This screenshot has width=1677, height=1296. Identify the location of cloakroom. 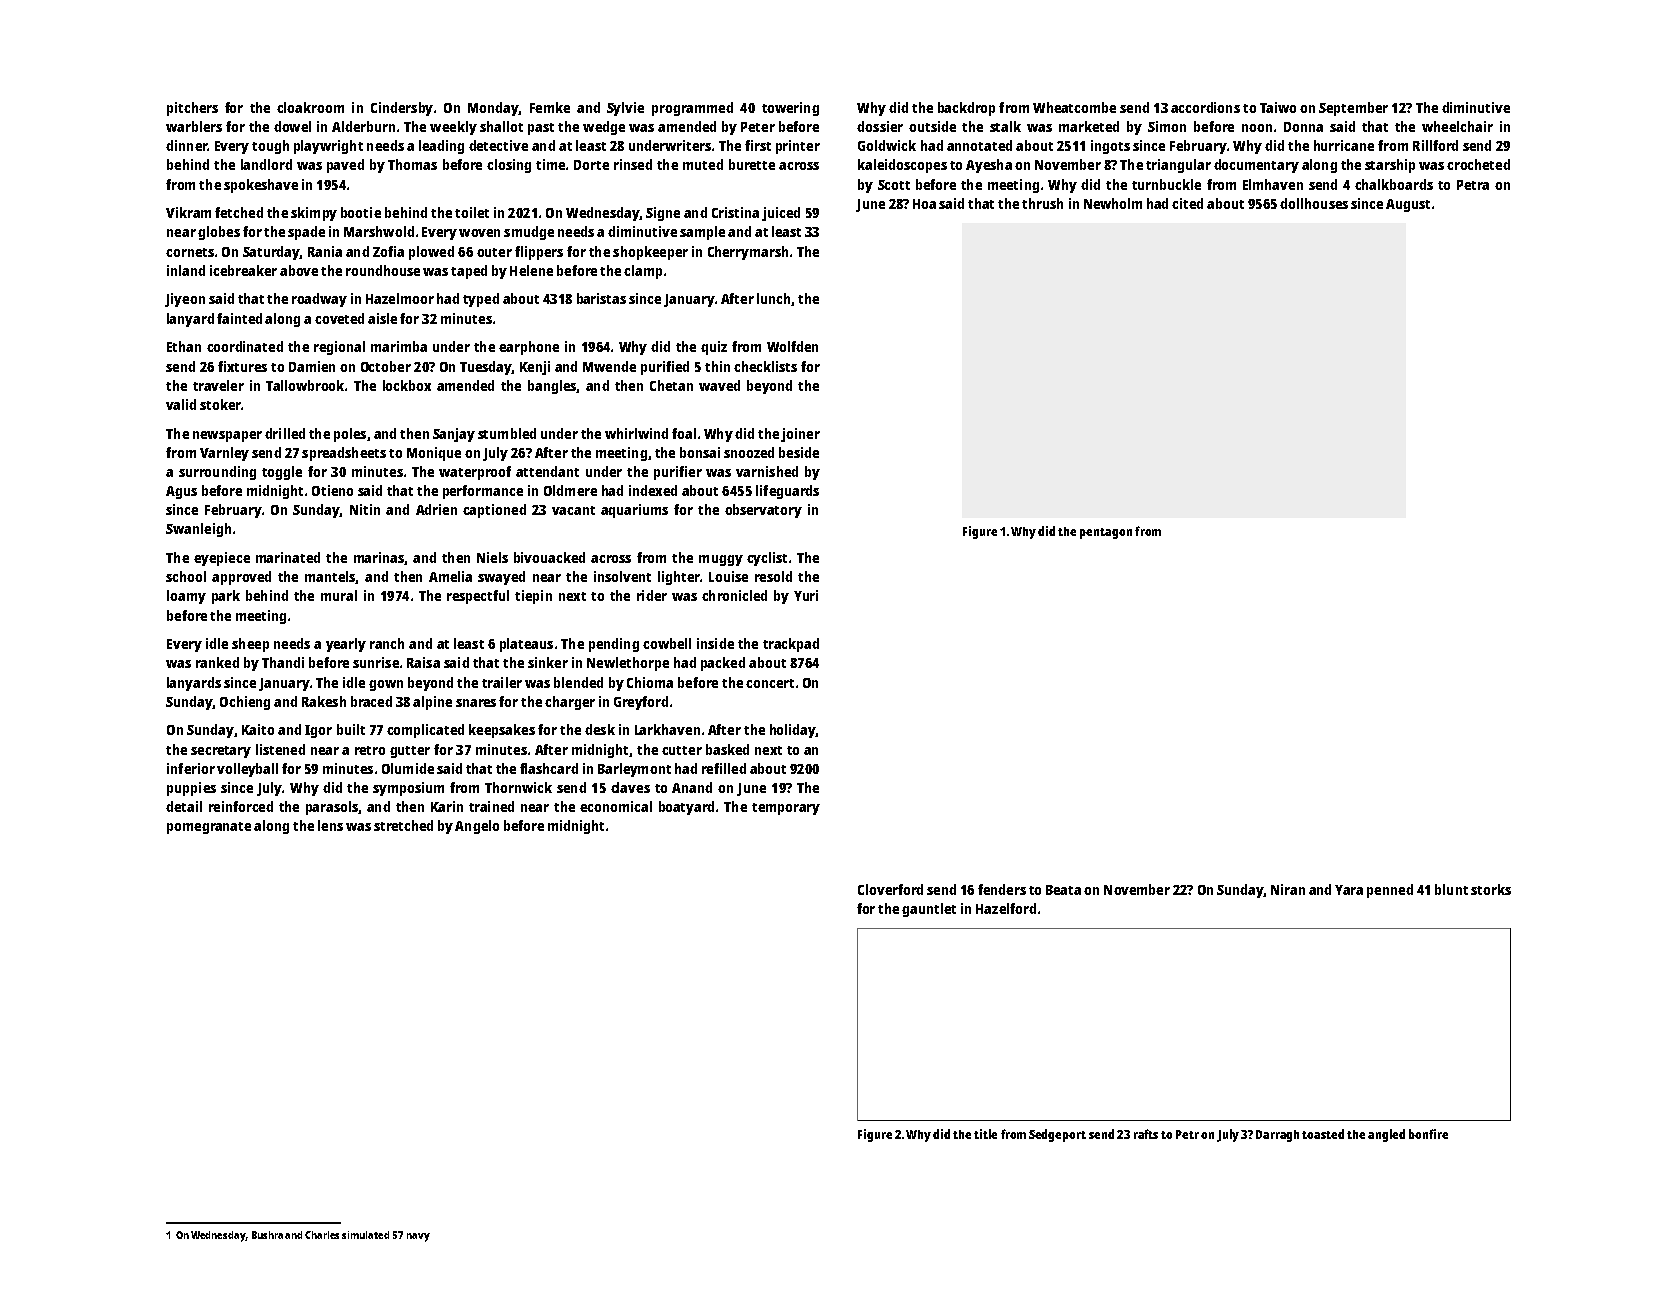
(310, 107).
